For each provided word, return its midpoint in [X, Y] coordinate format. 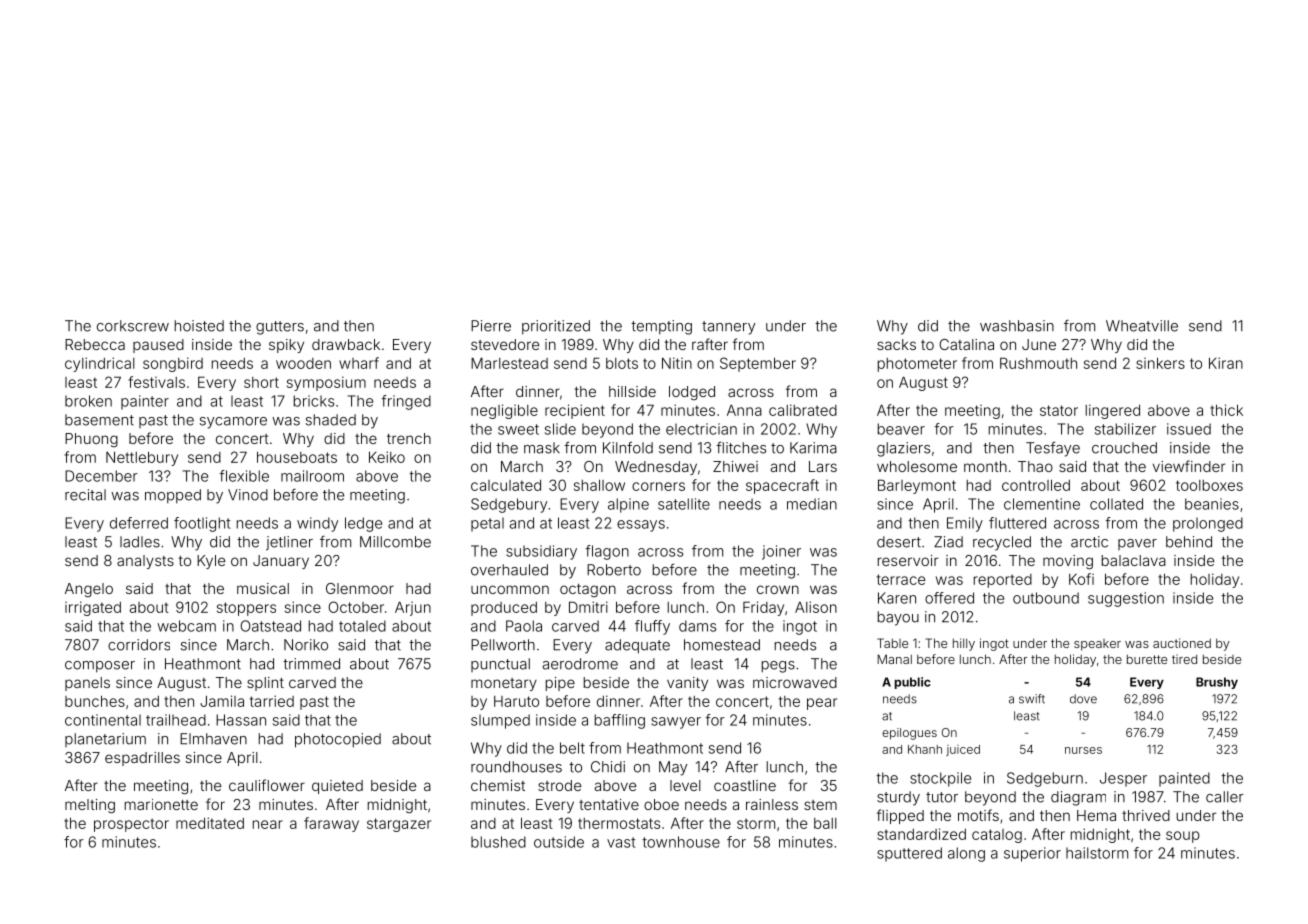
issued [1189, 429]
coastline [745, 785]
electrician [701, 429]
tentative [609, 804]
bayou [898, 618]
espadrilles [142, 759]
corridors [139, 645]
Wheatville [1142, 326]
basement [99, 420]
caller [1225, 797]
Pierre [491, 326]
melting [90, 806]
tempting [661, 327]
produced [504, 609]
